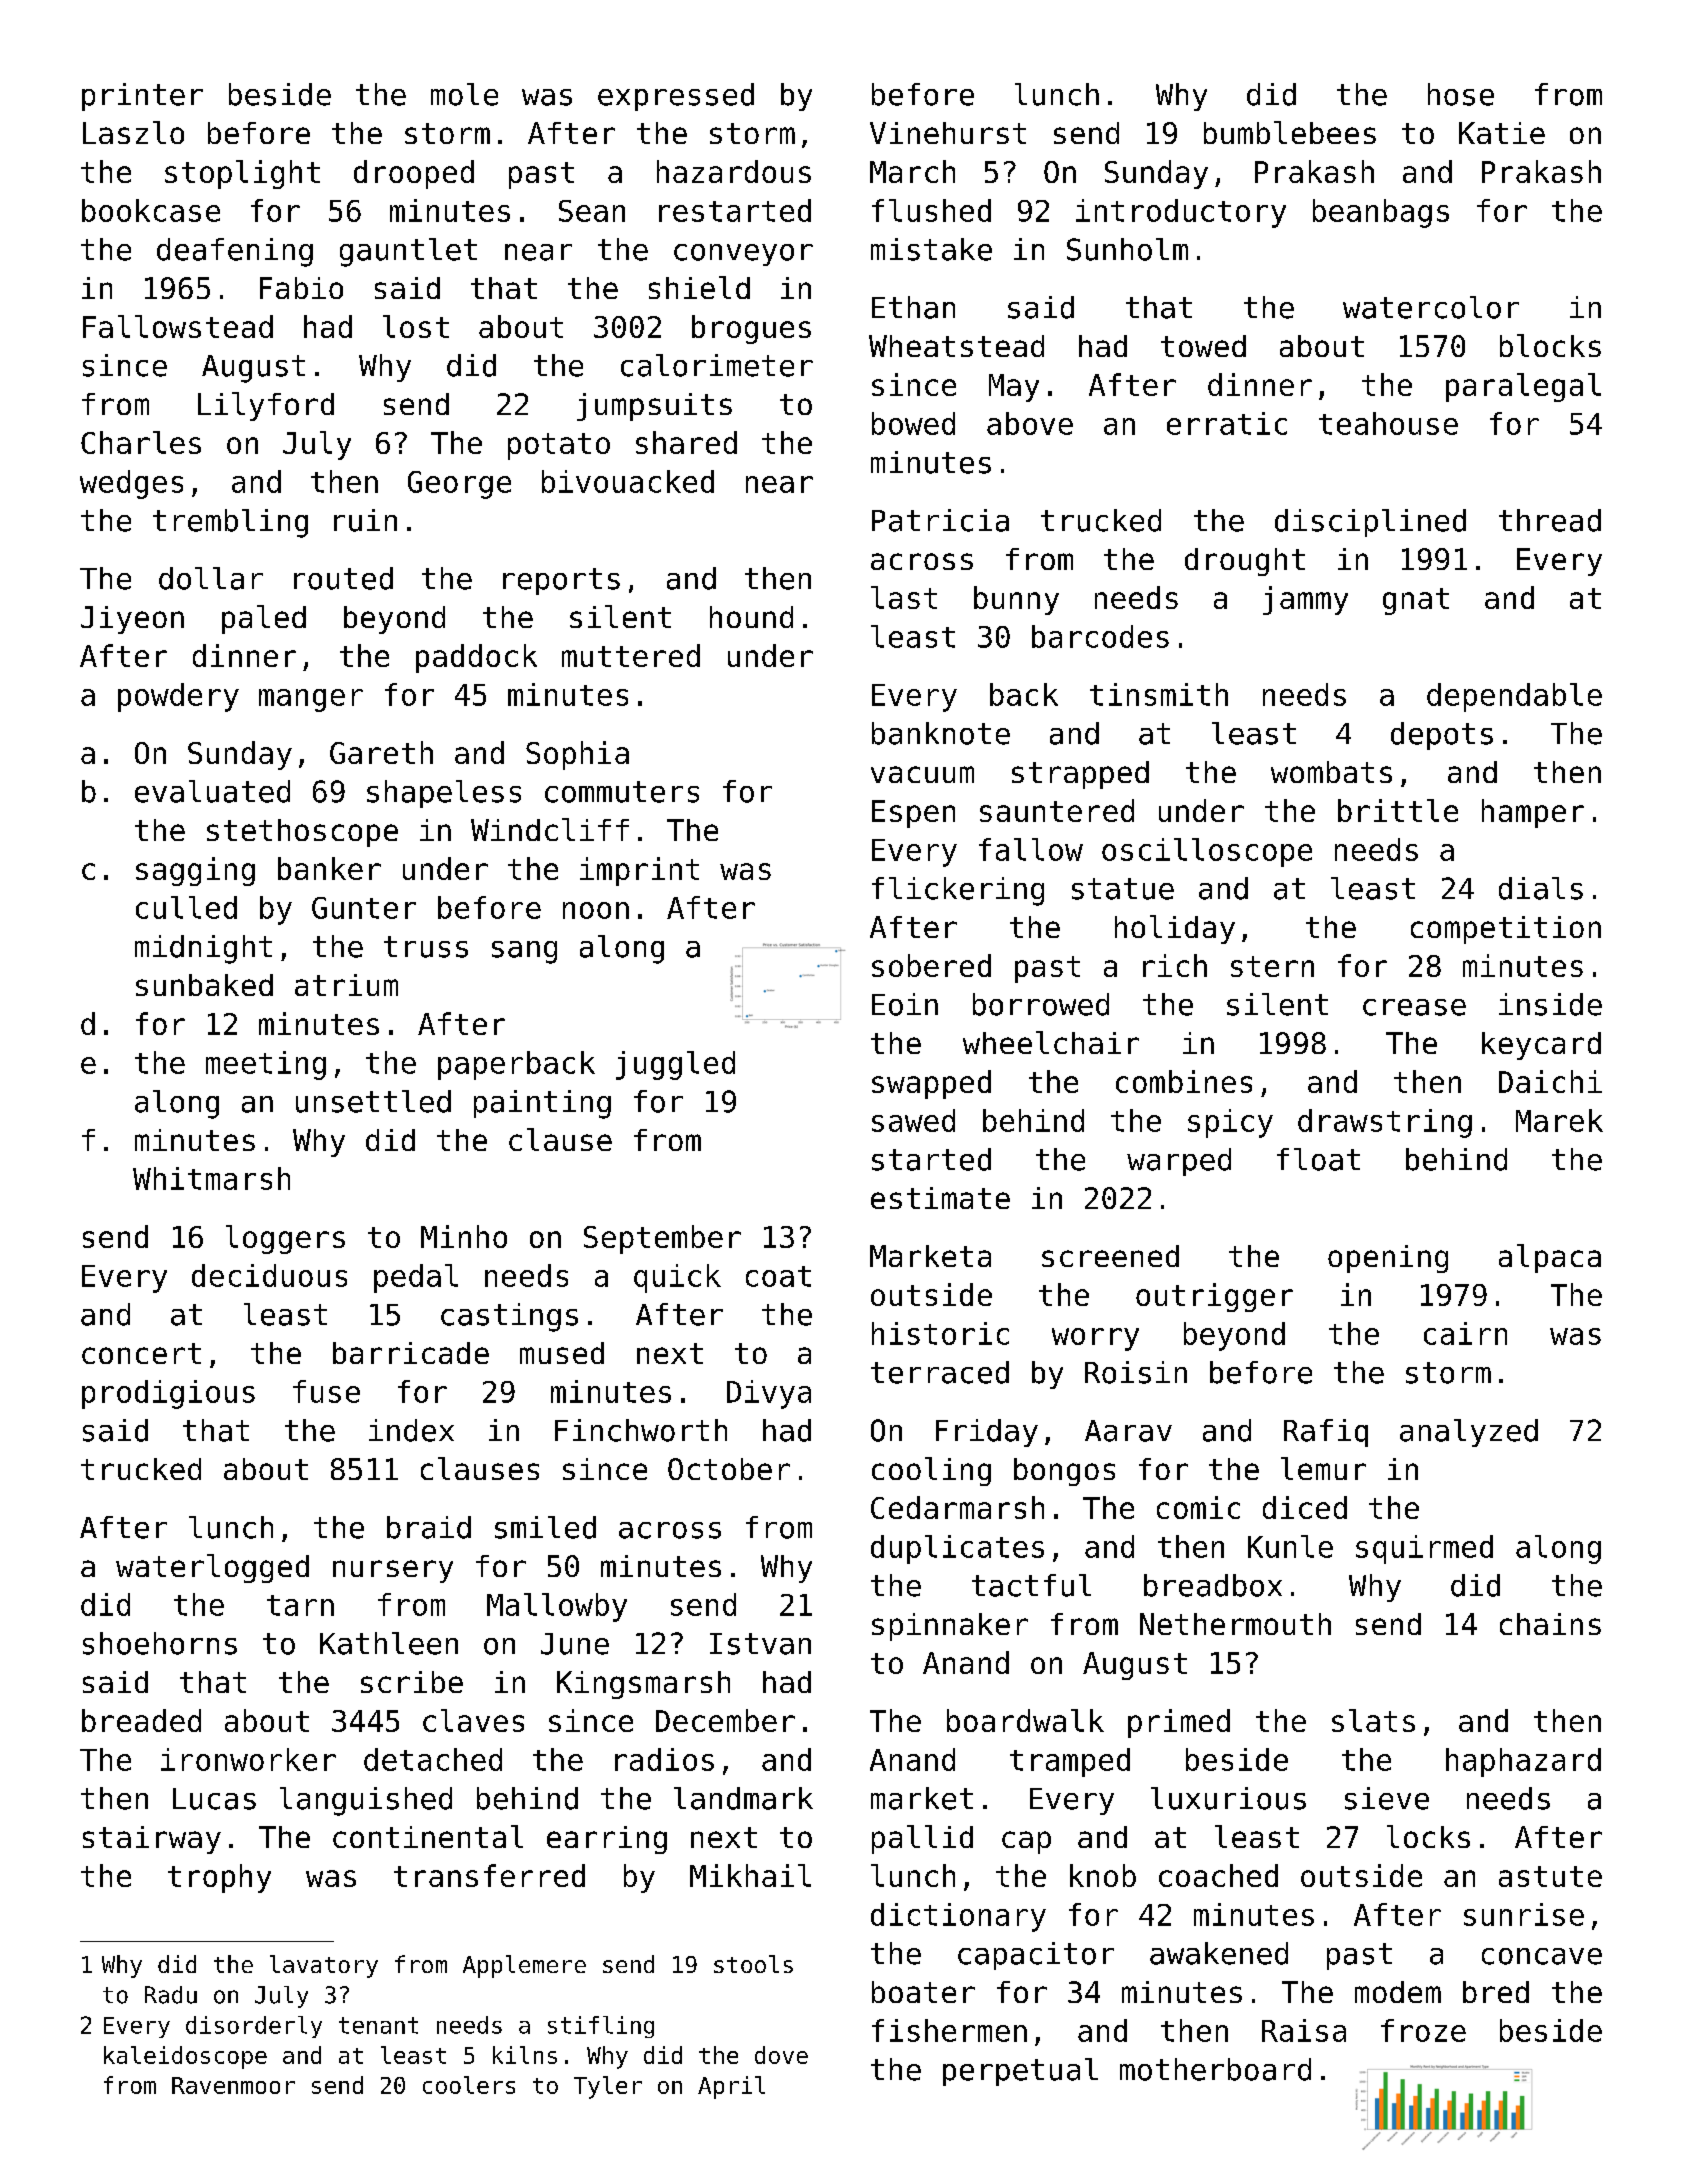 Image resolution: width=1683 pixels, height=2178 pixels. What do you see at coordinates (948, 133) in the page?
I see `Vinehurst` at bounding box center [948, 133].
